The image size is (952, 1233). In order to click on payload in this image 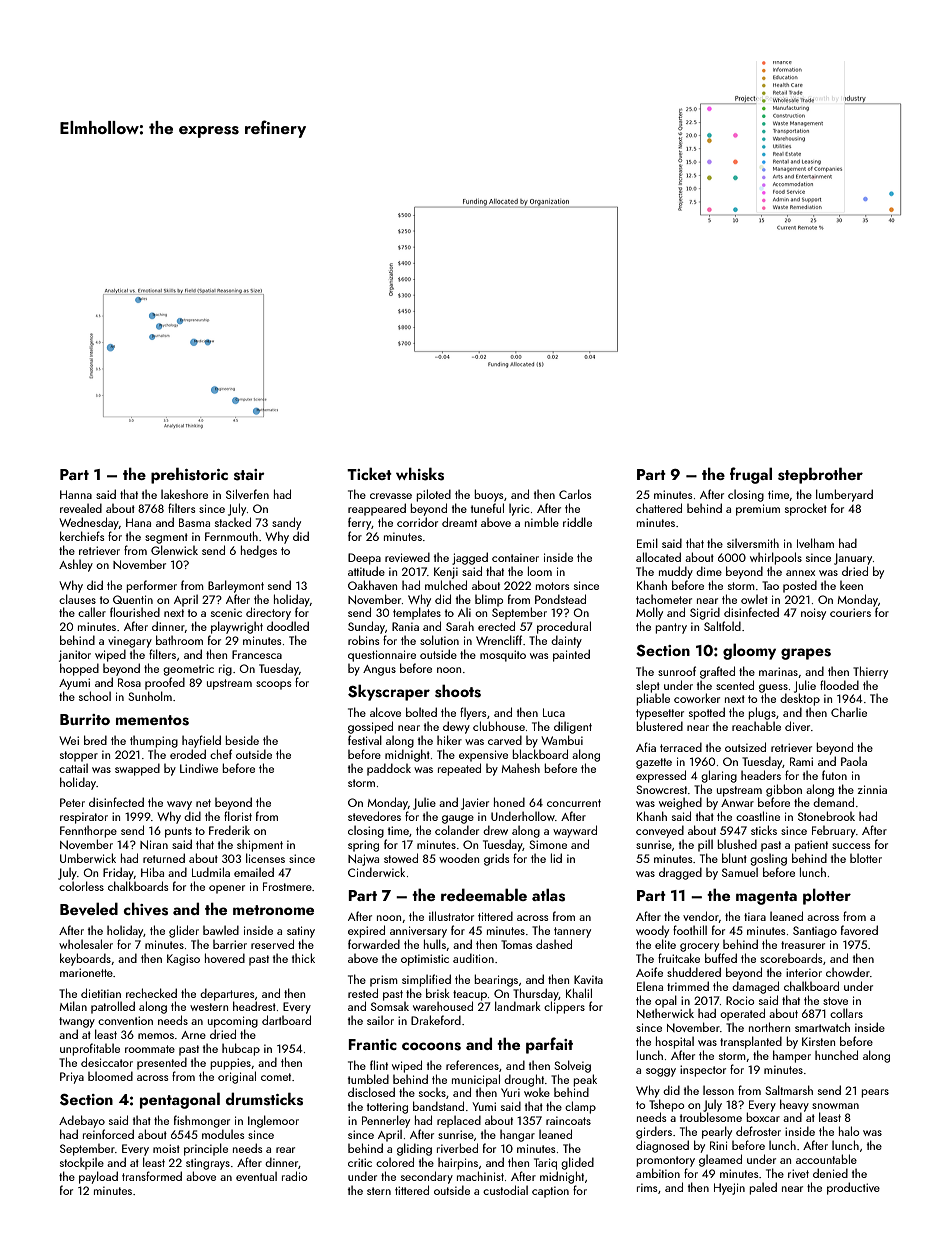, I will do `click(98, 1177)`.
